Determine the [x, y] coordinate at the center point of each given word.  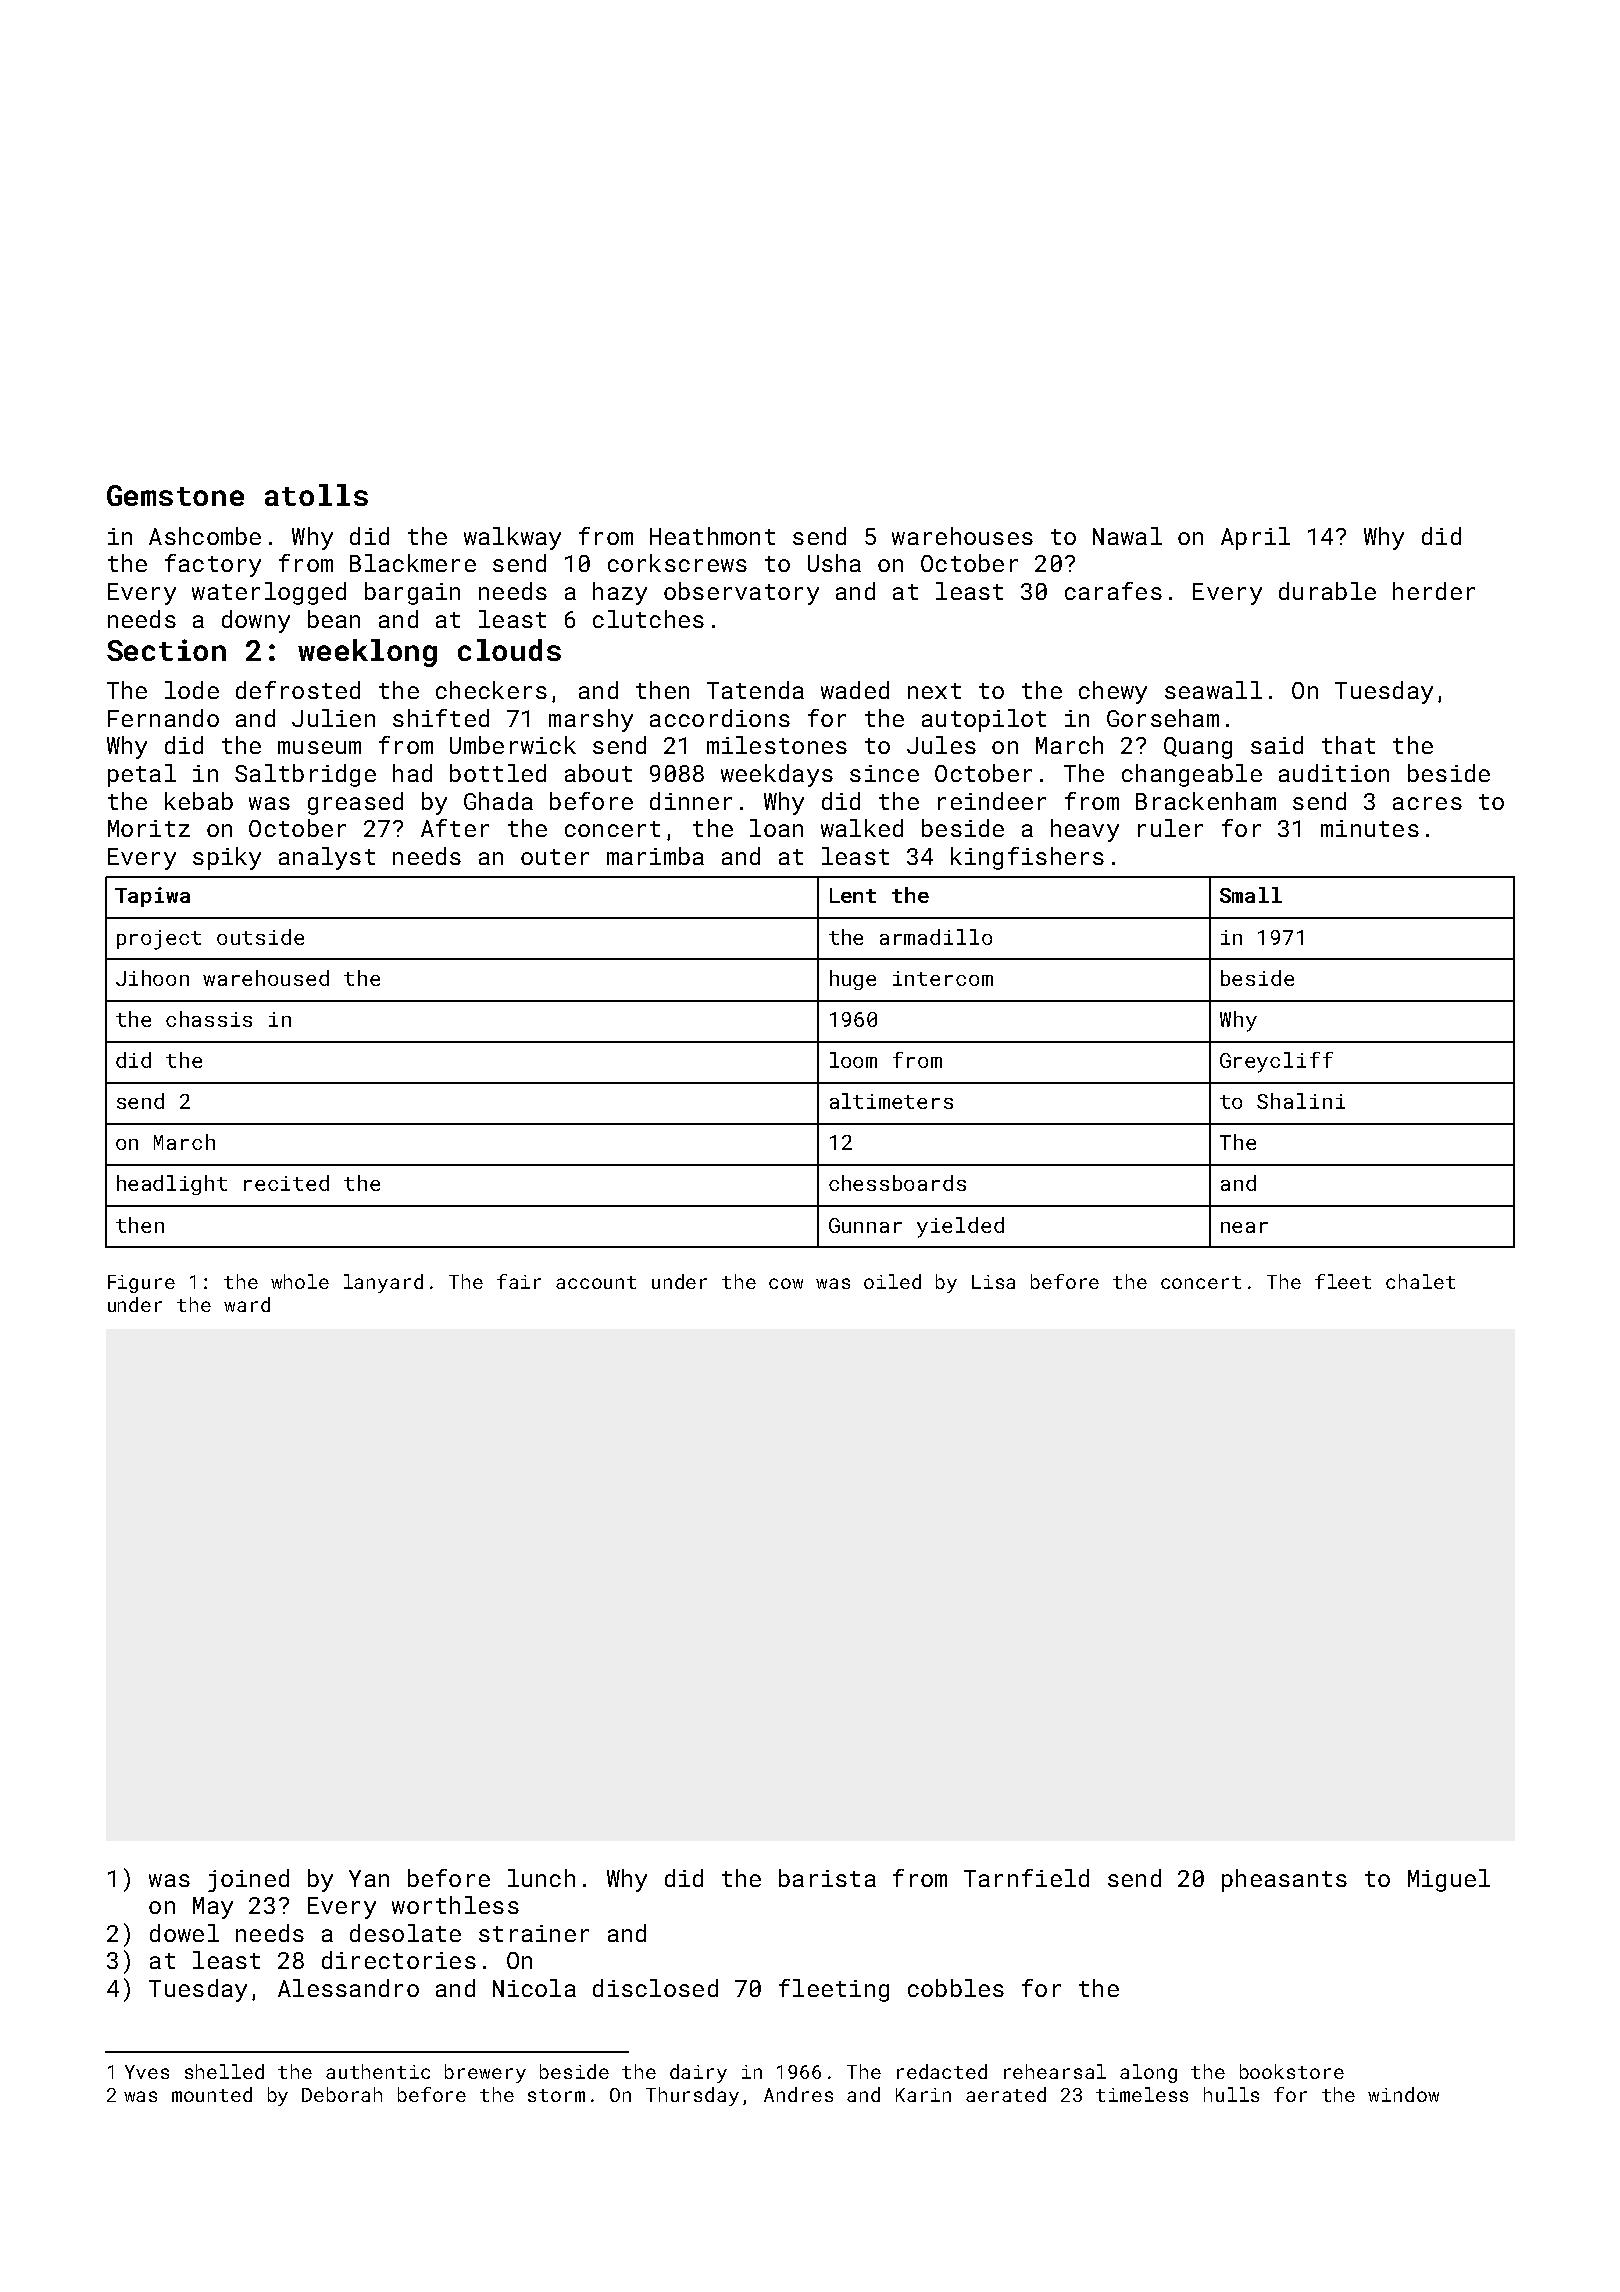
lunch [541, 1878]
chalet [1420, 1281]
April [1255, 538]
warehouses [962, 536]
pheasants [1284, 1880]
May [213, 1908]
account [596, 1282]
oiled [892, 1281]
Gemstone [175, 495]
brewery [485, 2073]
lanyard [383, 1283]
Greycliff [1276, 1062]
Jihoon [152, 978]
